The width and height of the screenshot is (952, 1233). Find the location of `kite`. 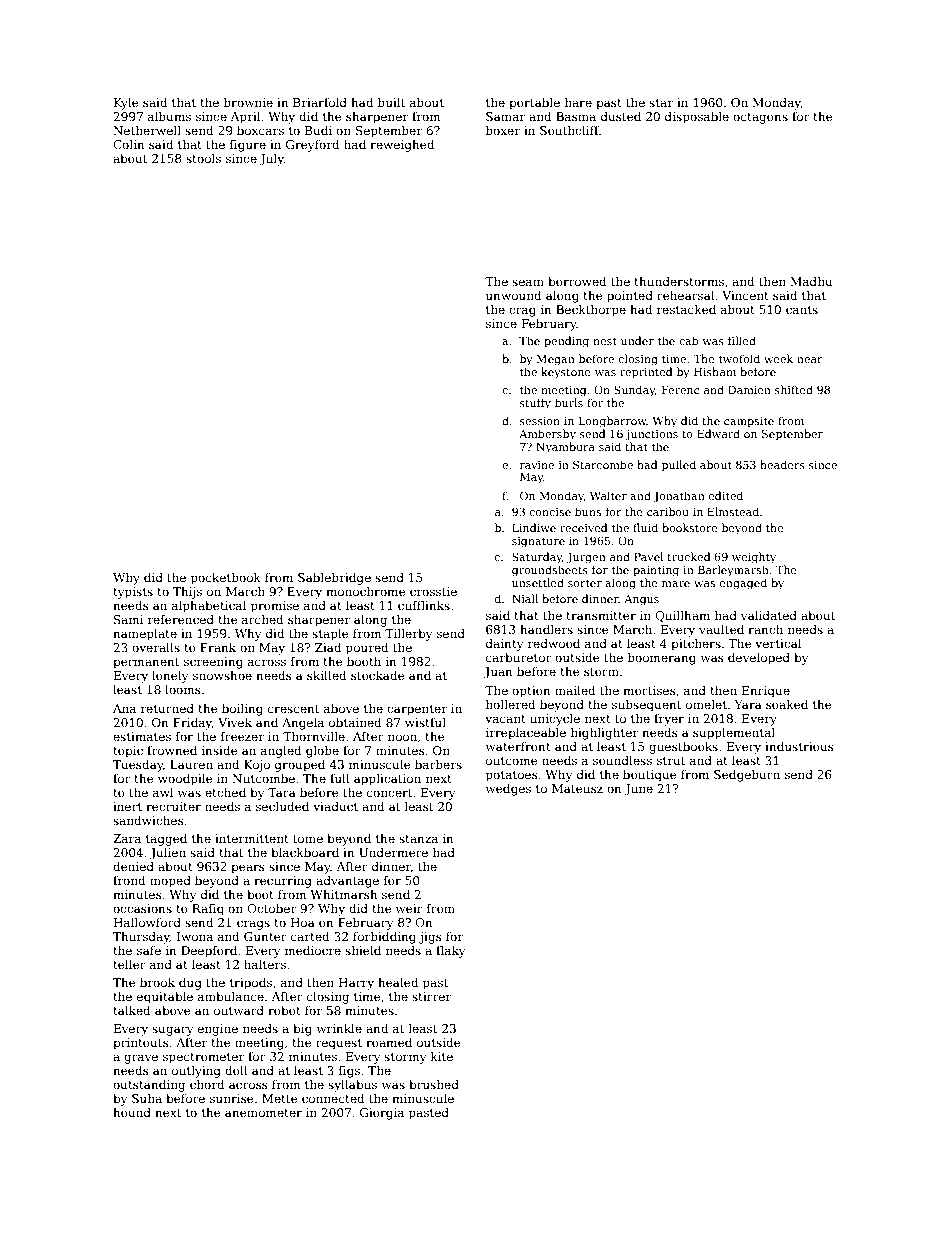

kite is located at coordinates (442, 1056).
